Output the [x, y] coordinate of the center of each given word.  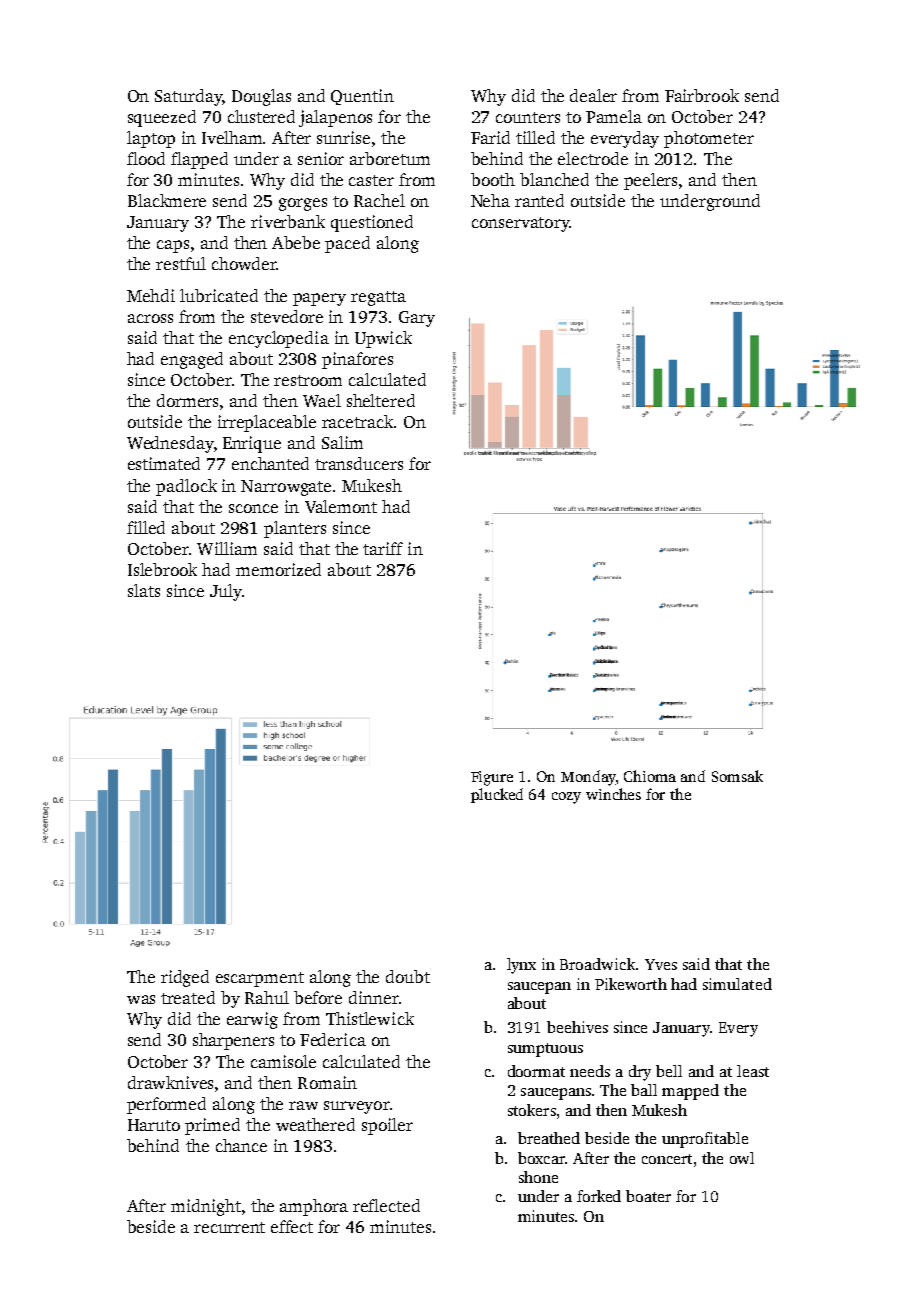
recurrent [229, 1227]
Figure [492, 778]
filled [146, 527]
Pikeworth [631, 984]
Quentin [362, 97]
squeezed [162, 118]
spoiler [387, 1126]
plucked [497, 795]
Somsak [737, 776]
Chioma [650, 776]
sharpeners [233, 1041]
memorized [278, 569]
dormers [187, 400]
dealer [593, 95]
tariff [383, 548]
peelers [650, 181]
